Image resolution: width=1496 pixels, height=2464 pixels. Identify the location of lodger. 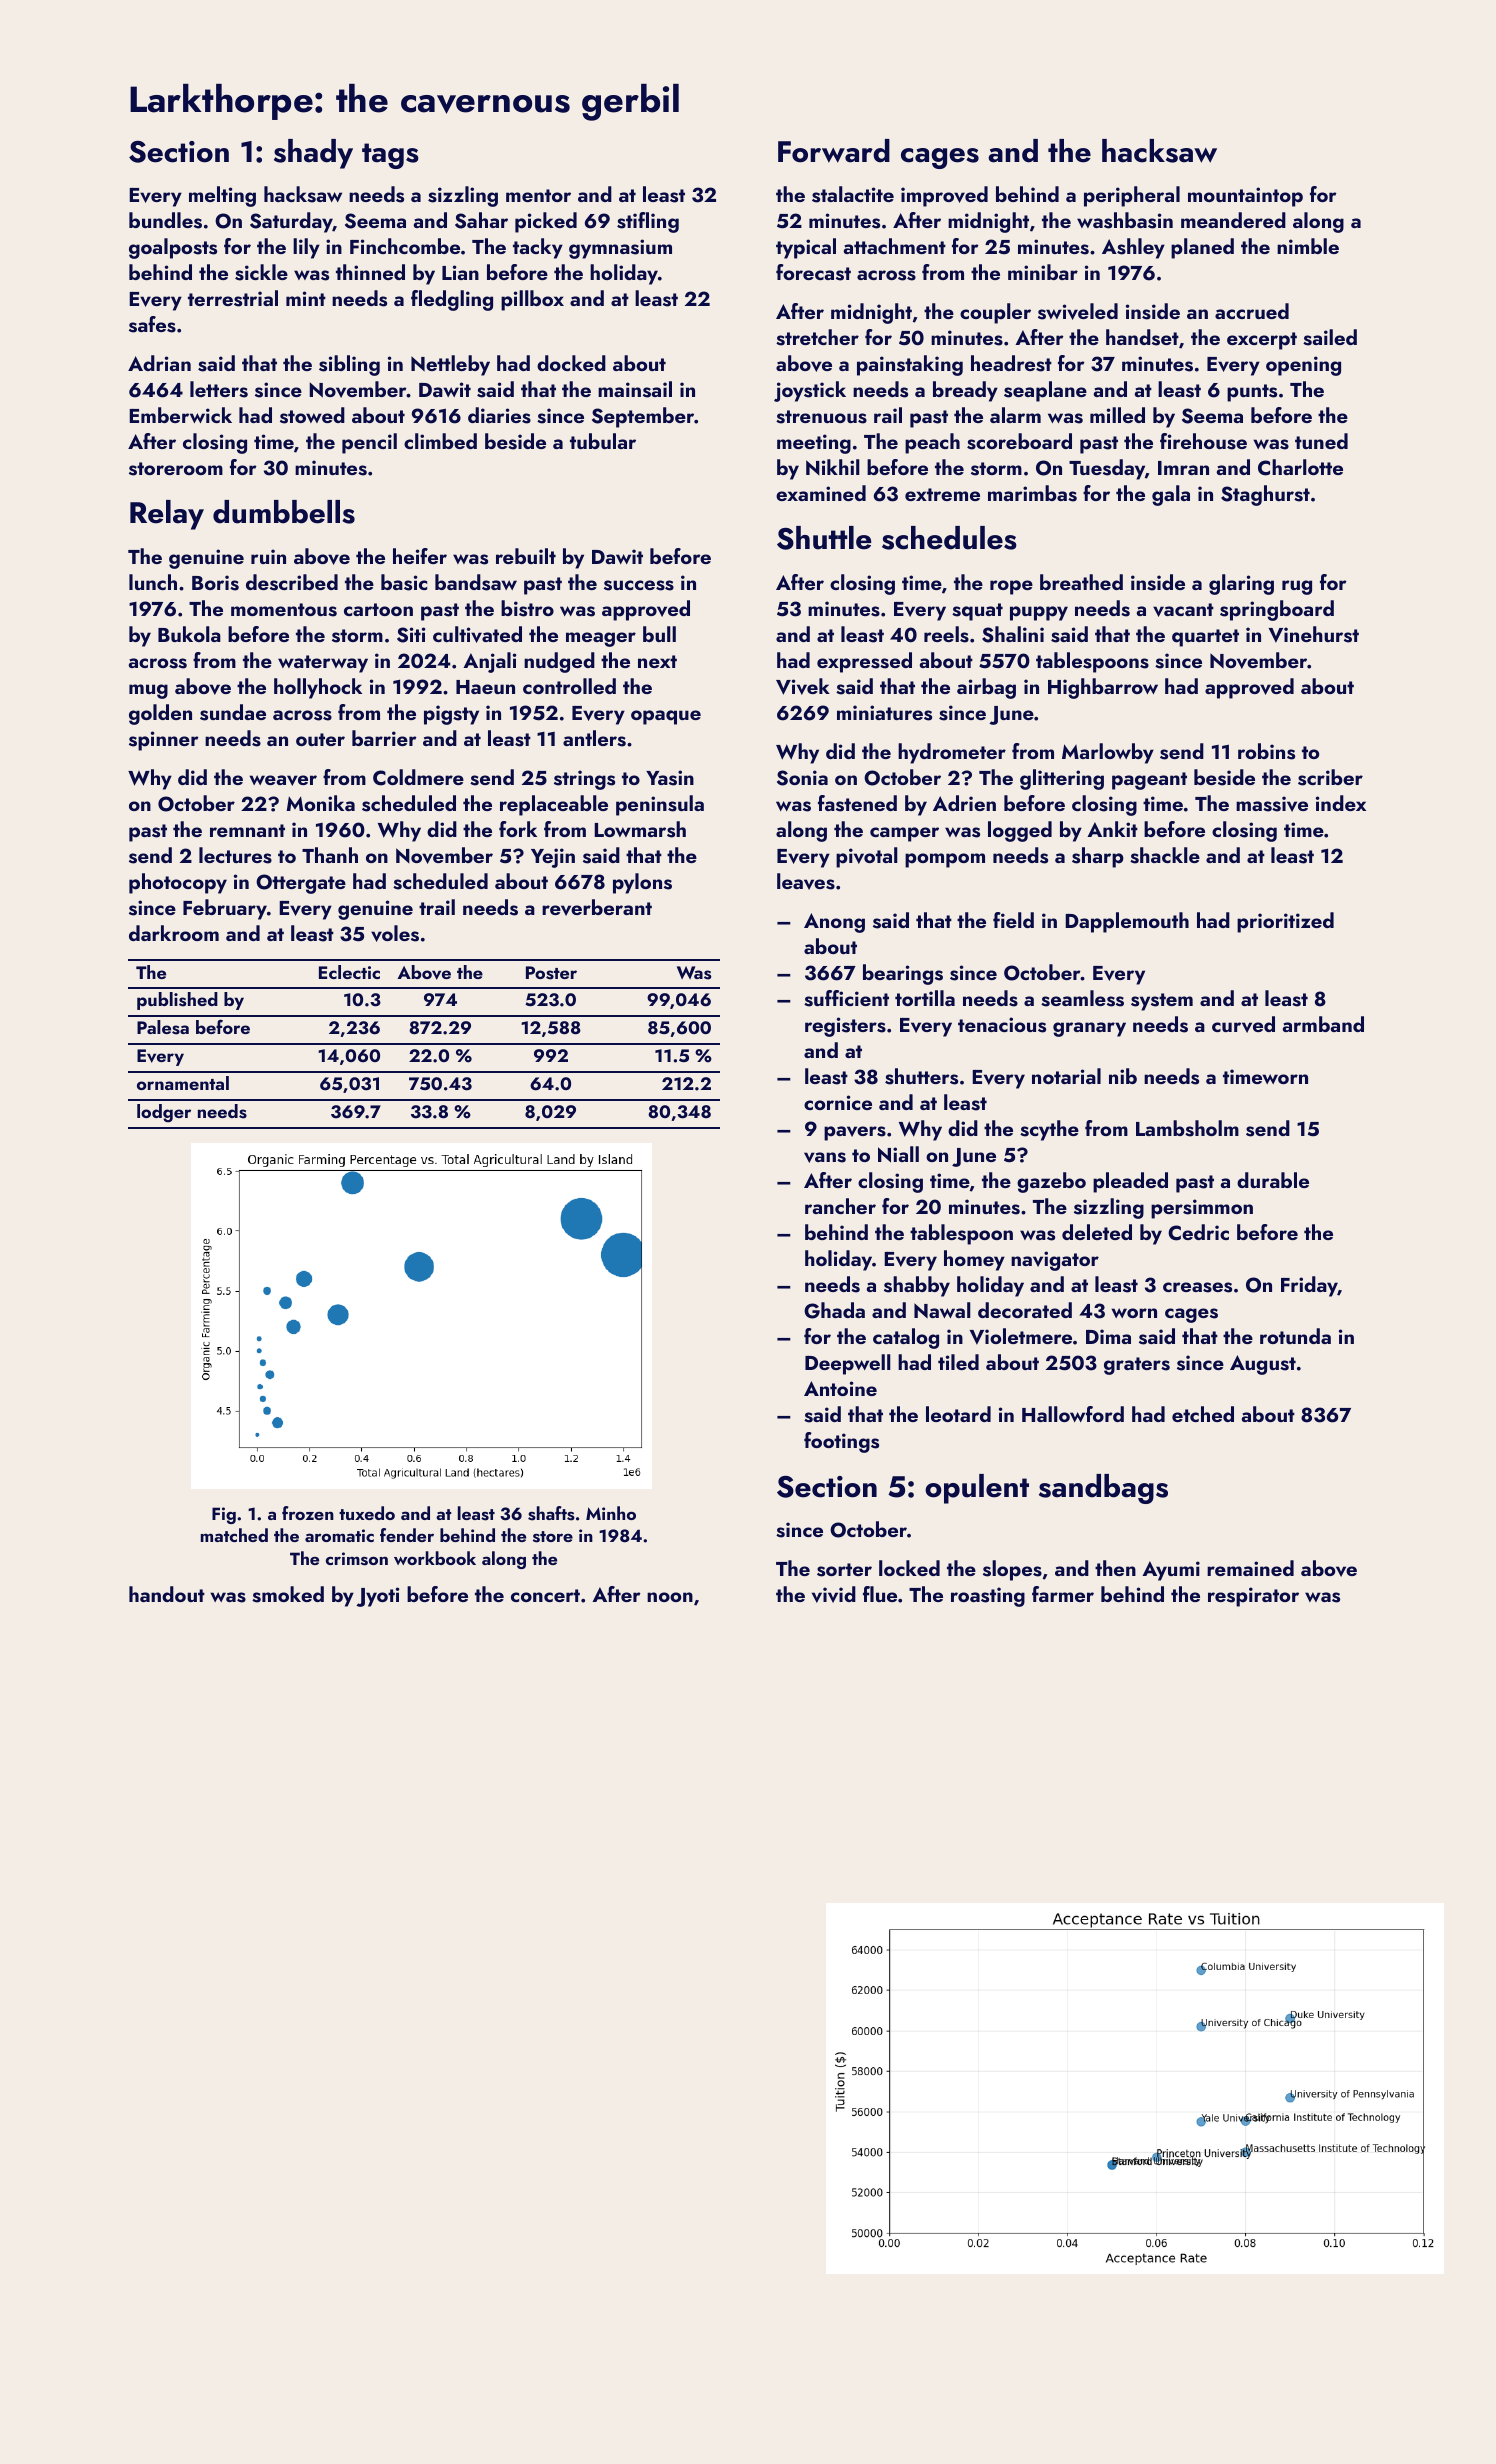
(164, 1113).
